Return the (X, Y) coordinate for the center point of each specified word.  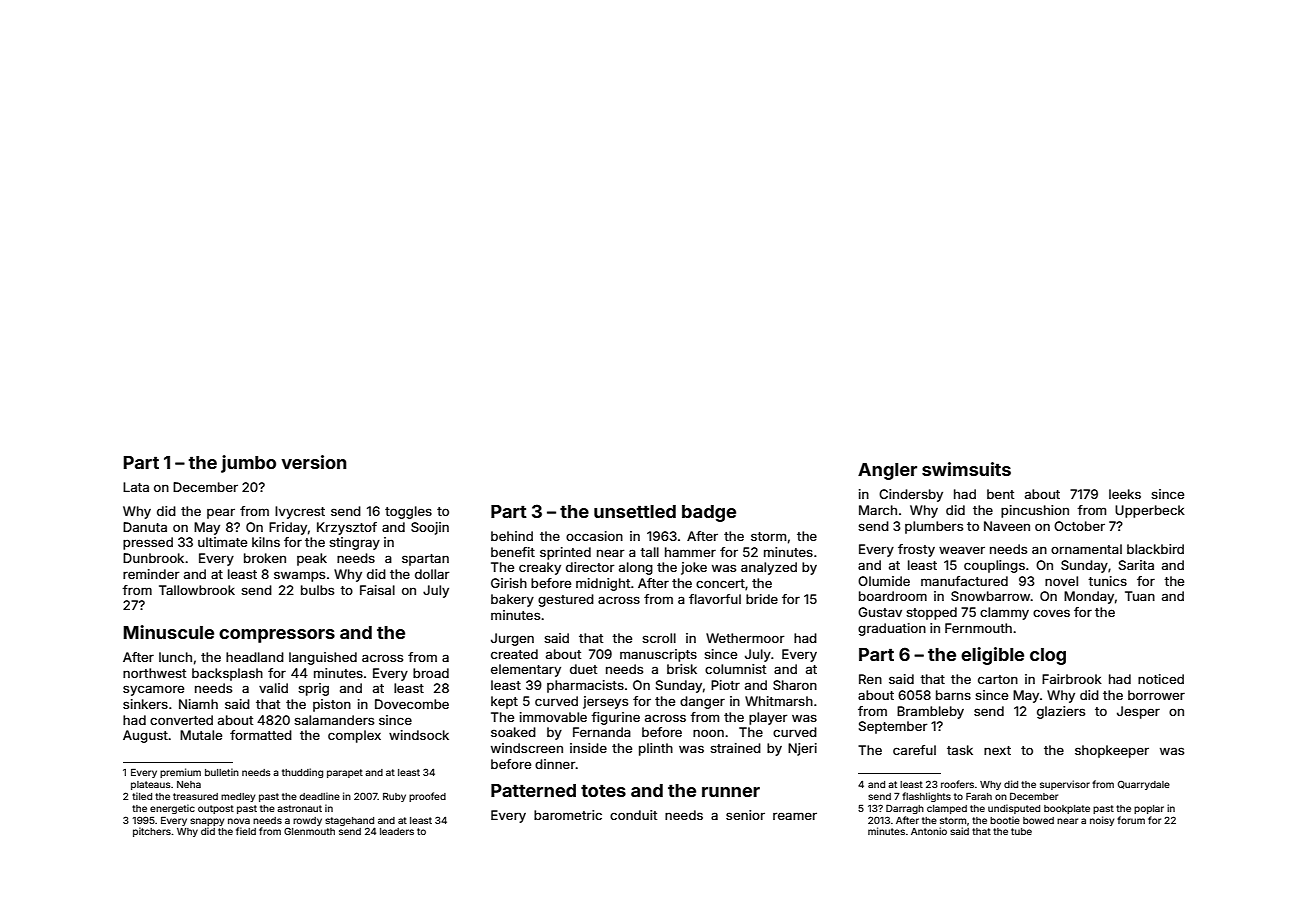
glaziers (1061, 712)
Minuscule (169, 632)
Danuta (145, 527)
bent (1000, 494)
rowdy (307, 821)
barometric (568, 815)
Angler (887, 471)
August (145, 736)
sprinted (565, 553)
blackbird (1155, 549)
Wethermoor (745, 638)
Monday (1089, 597)
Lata (136, 487)
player (768, 718)
